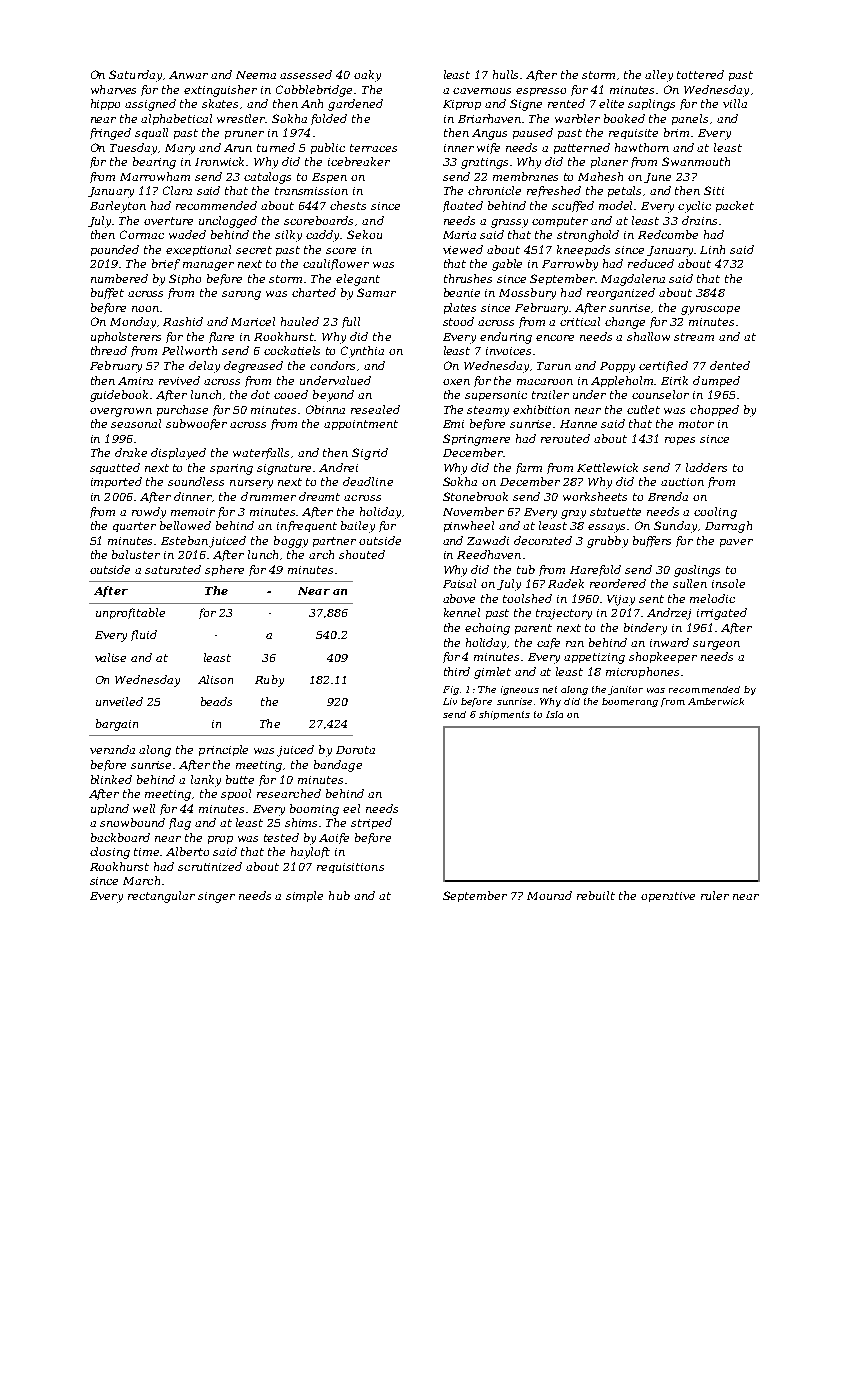 This screenshot has height=1400, width=849. What do you see at coordinates (596, 895) in the screenshot?
I see `rebuilt` at bounding box center [596, 895].
